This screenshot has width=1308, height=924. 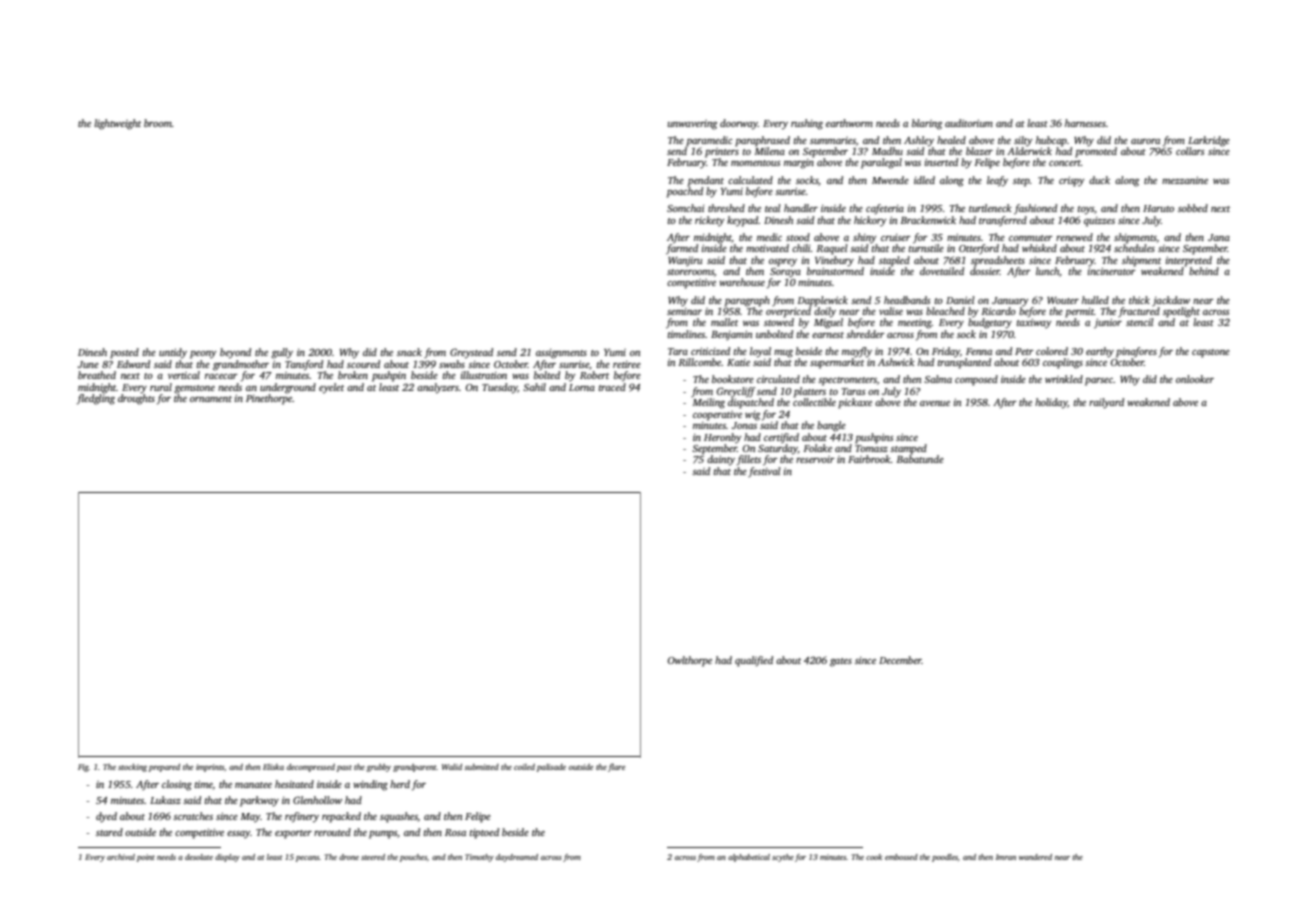 I want to click on Imran, so click(x=1006, y=857).
